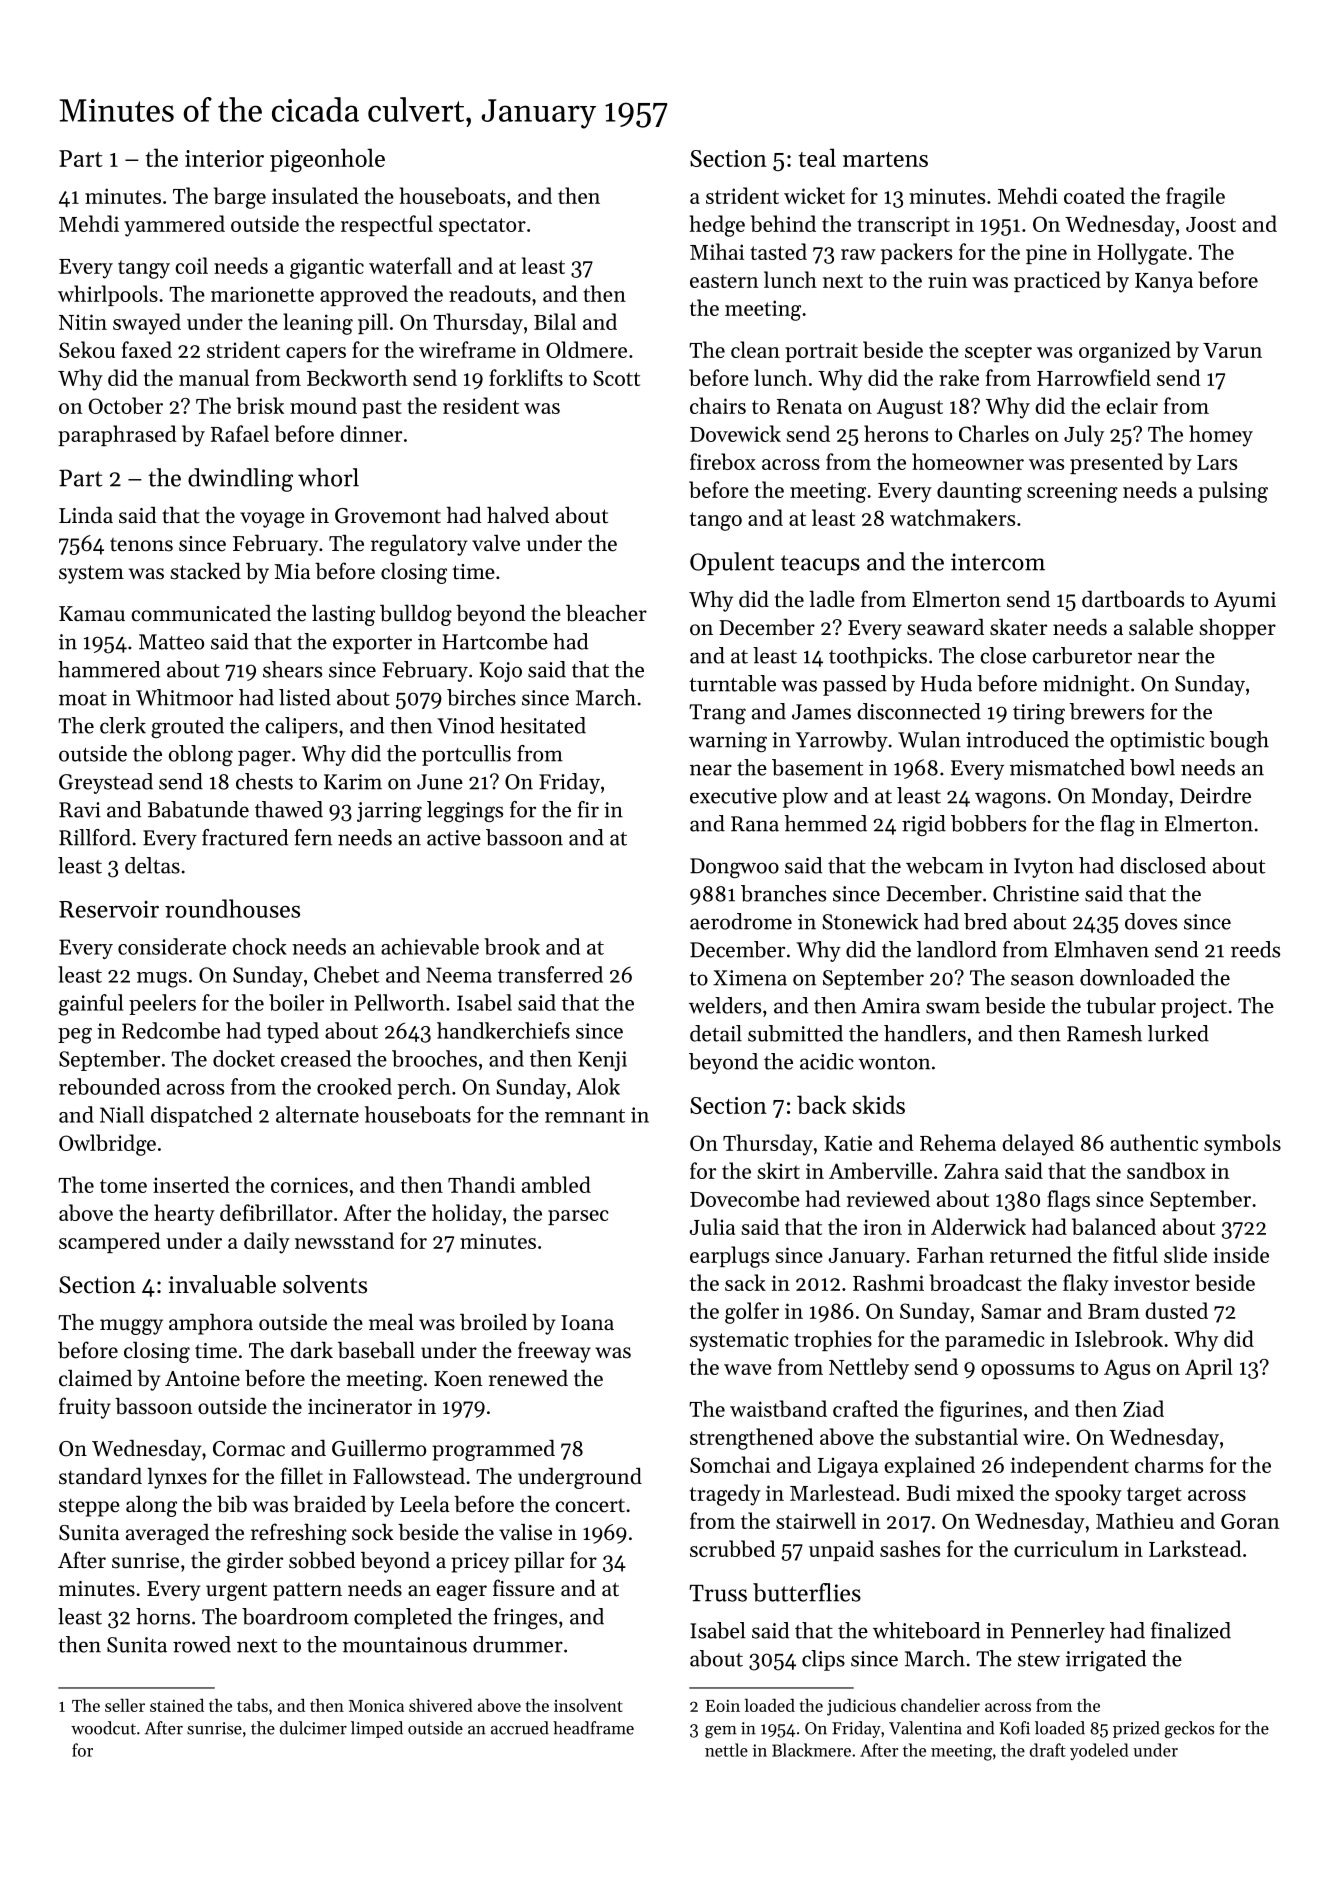 This screenshot has width=1340, height=1895. Describe the element at coordinates (1161, 627) in the screenshot. I see `salable` at that location.
